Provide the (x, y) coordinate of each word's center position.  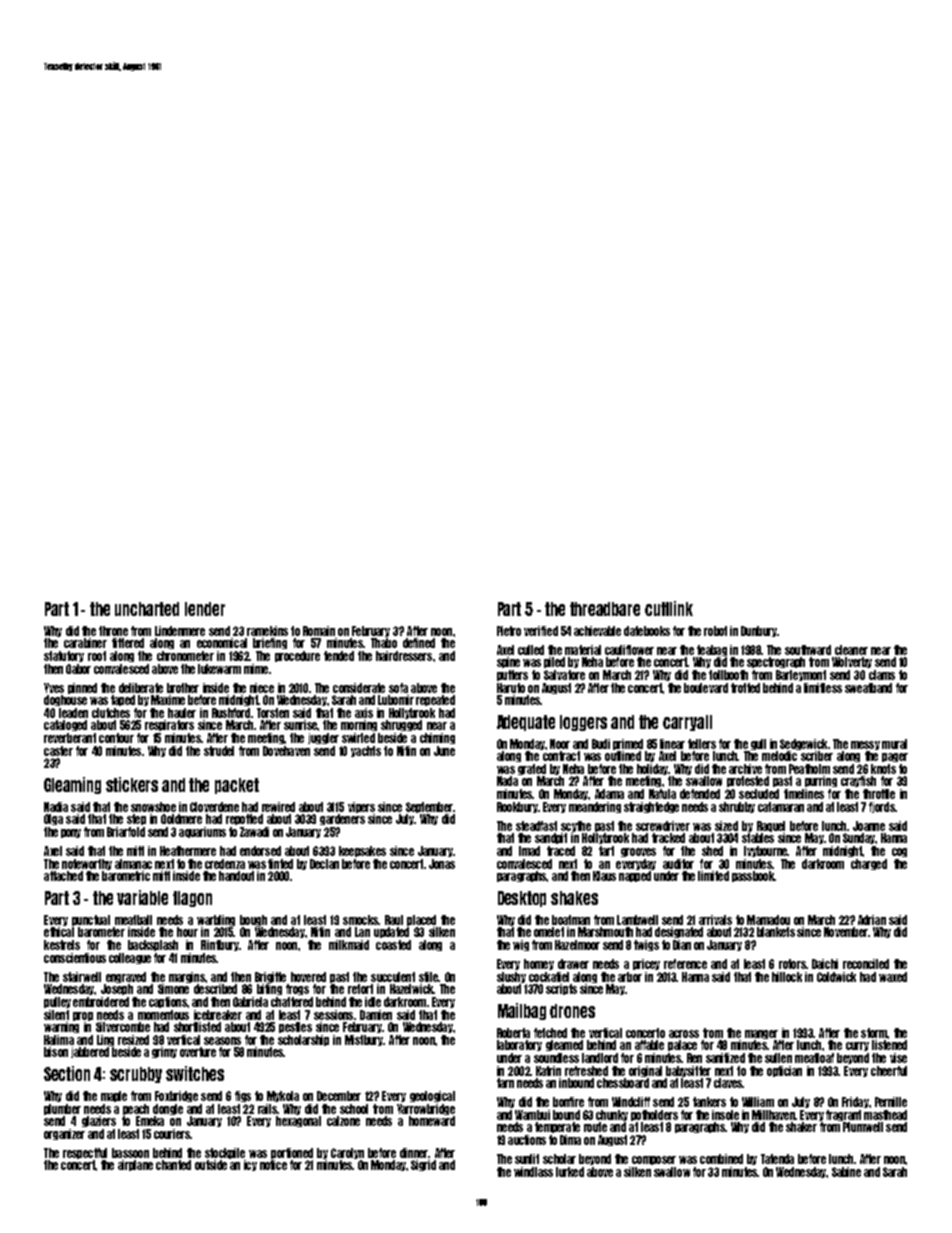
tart (606, 851)
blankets (776, 932)
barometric (126, 876)
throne (113, 631)
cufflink (669, 608)
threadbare (605, 609)
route (595, 1127)
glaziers (99, 1121)
